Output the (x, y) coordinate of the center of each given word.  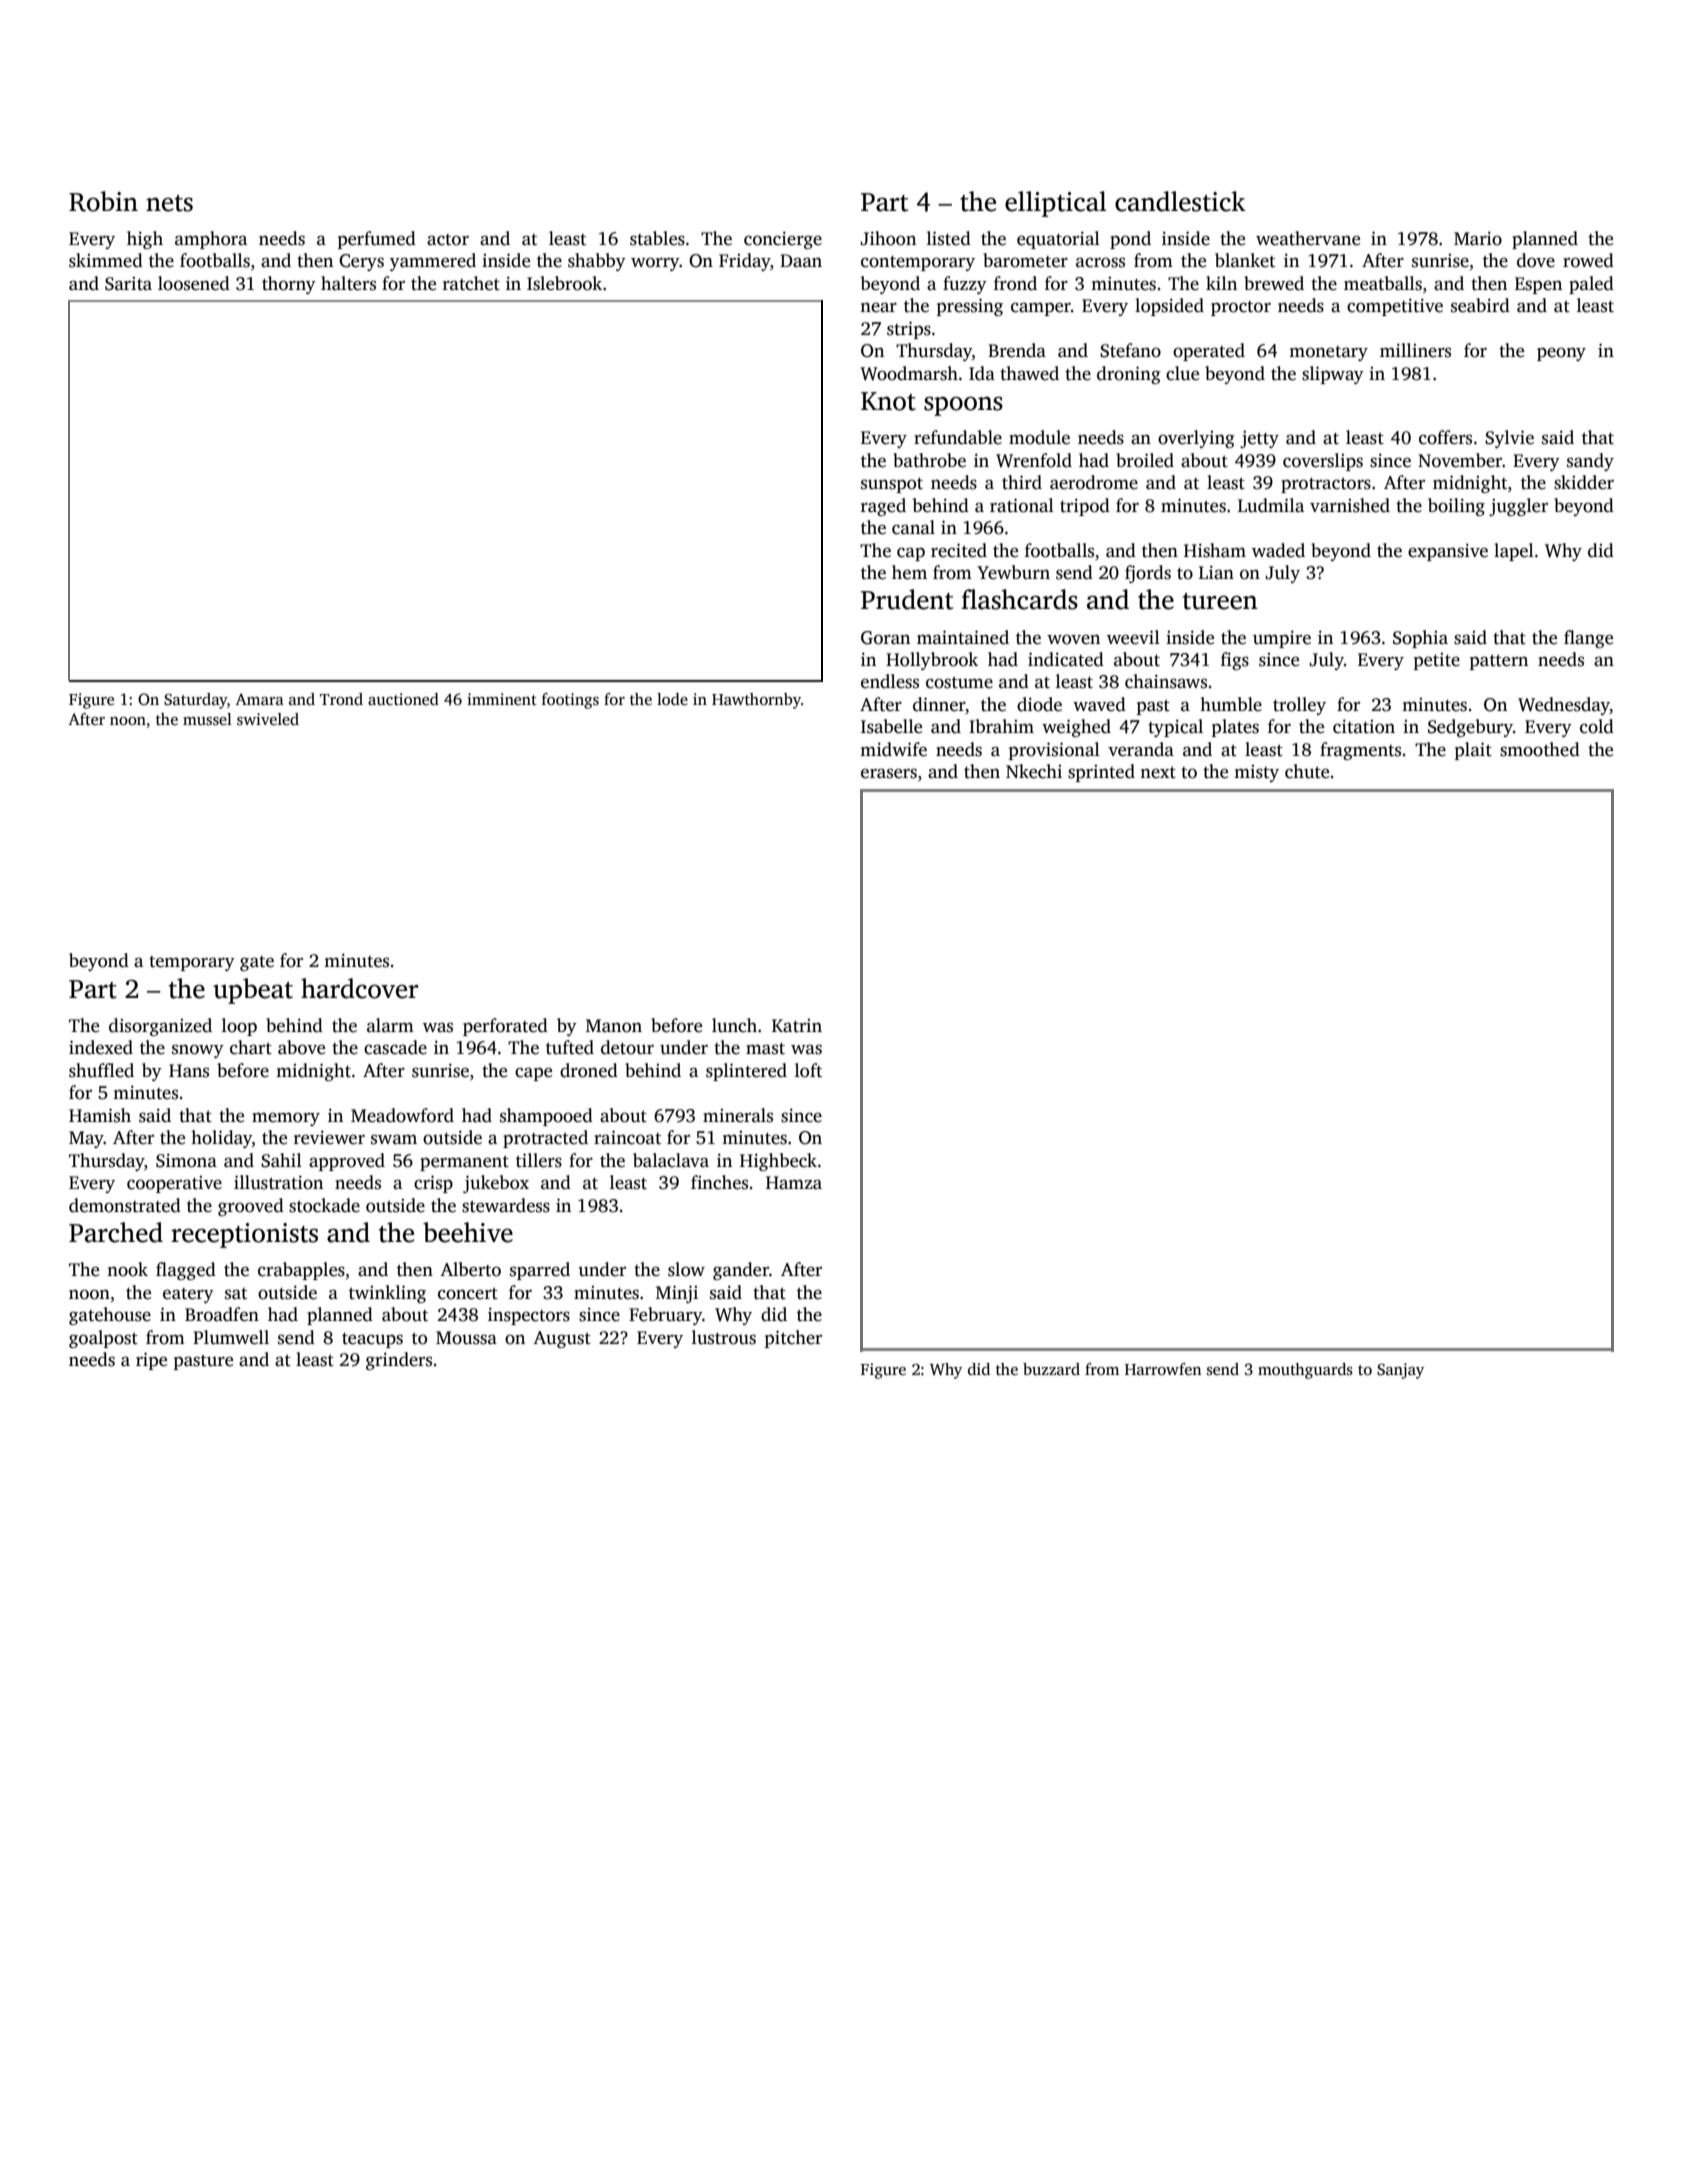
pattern (1499, 662)
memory (286, 1119)
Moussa (466, 1338)
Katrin (797, 1026)
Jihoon (888, 238)
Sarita (128, 284)
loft (808, 1070)
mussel (207, 719)
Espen (1538, 285)
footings (570, 701)
